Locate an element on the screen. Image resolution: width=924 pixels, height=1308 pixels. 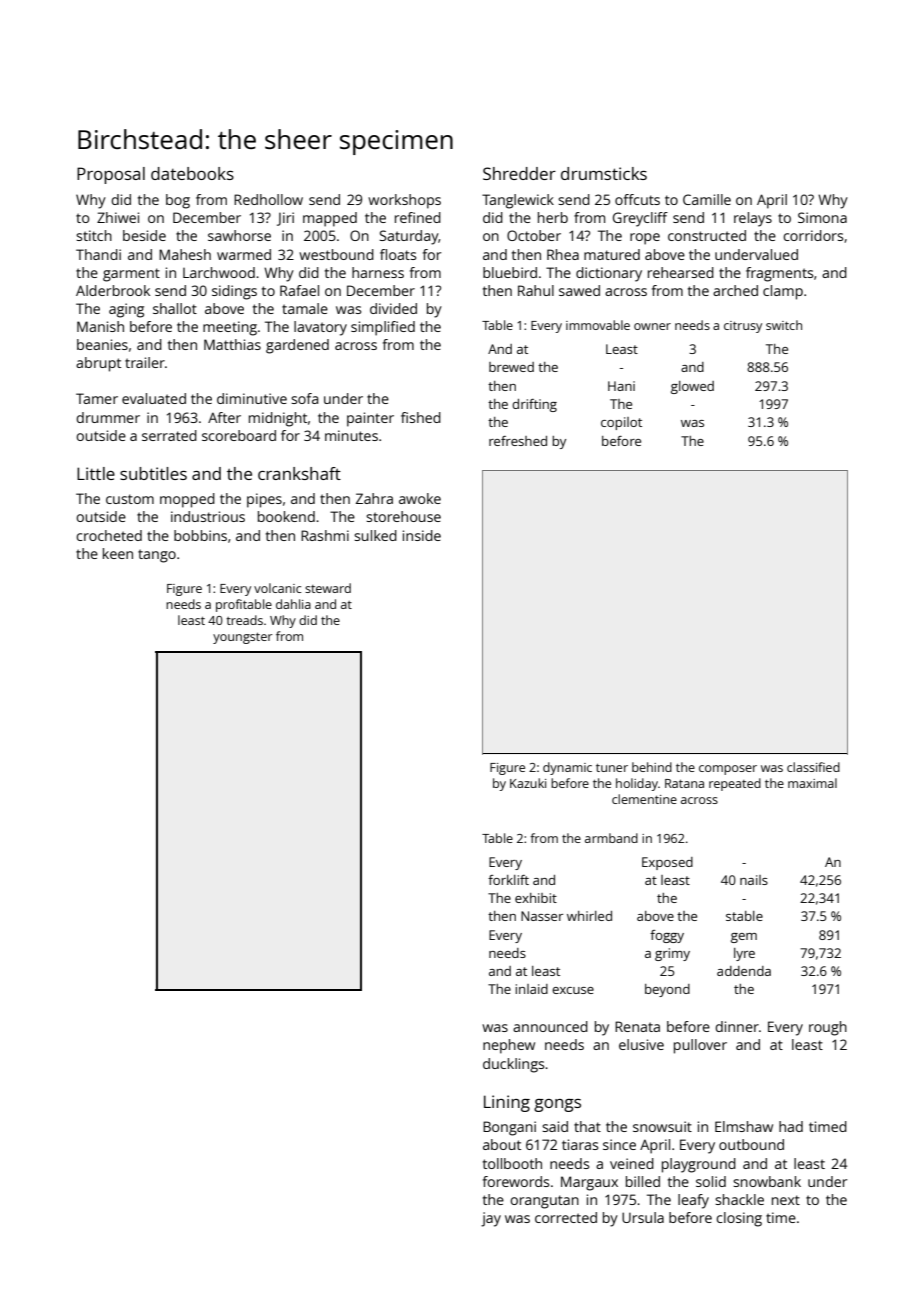
nephew is located at coordinates (509, 1046).
